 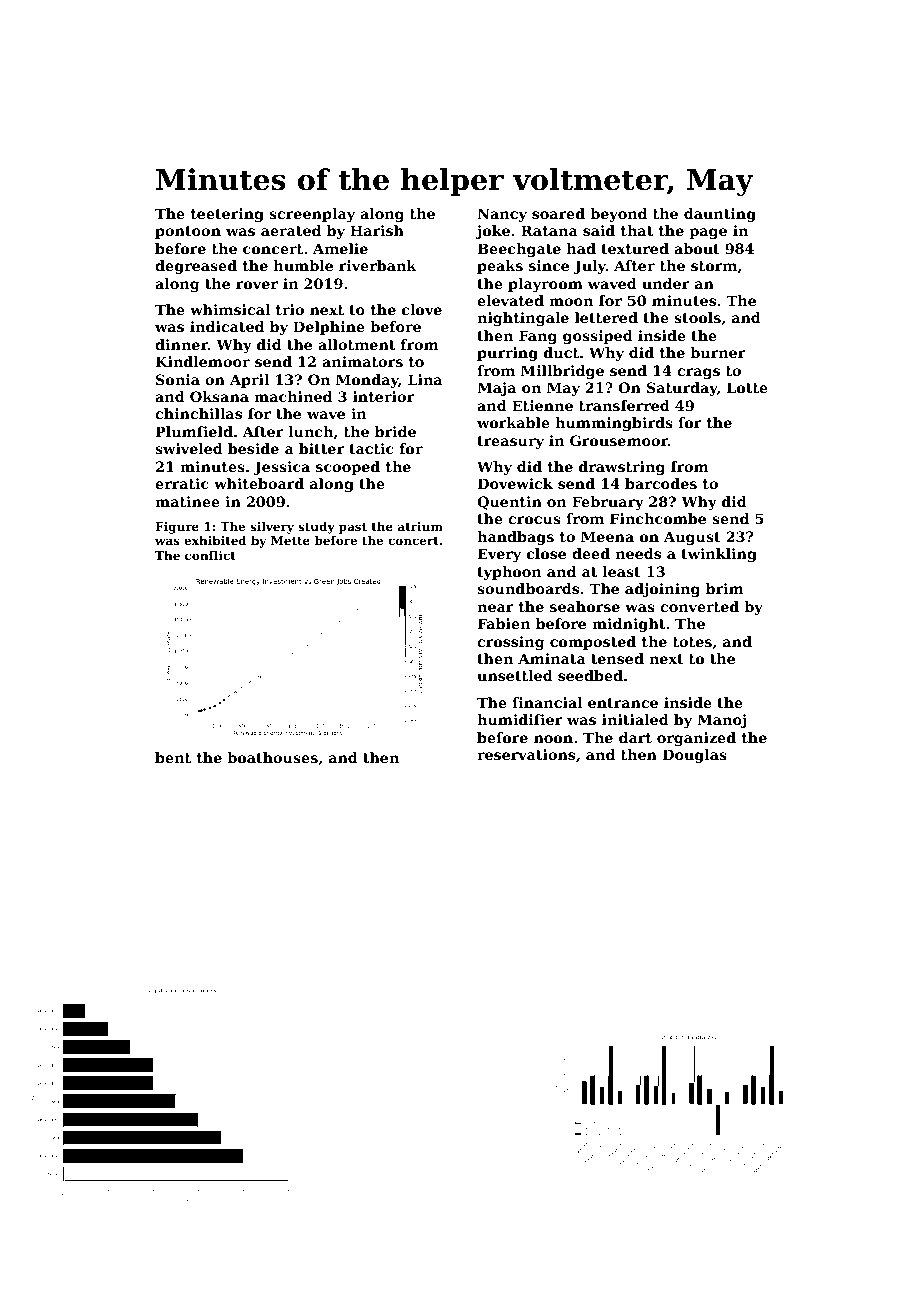 What do you see at coordinates (272, 757) in the image?
I see `boathouses` at bounding box center [272, 757].
